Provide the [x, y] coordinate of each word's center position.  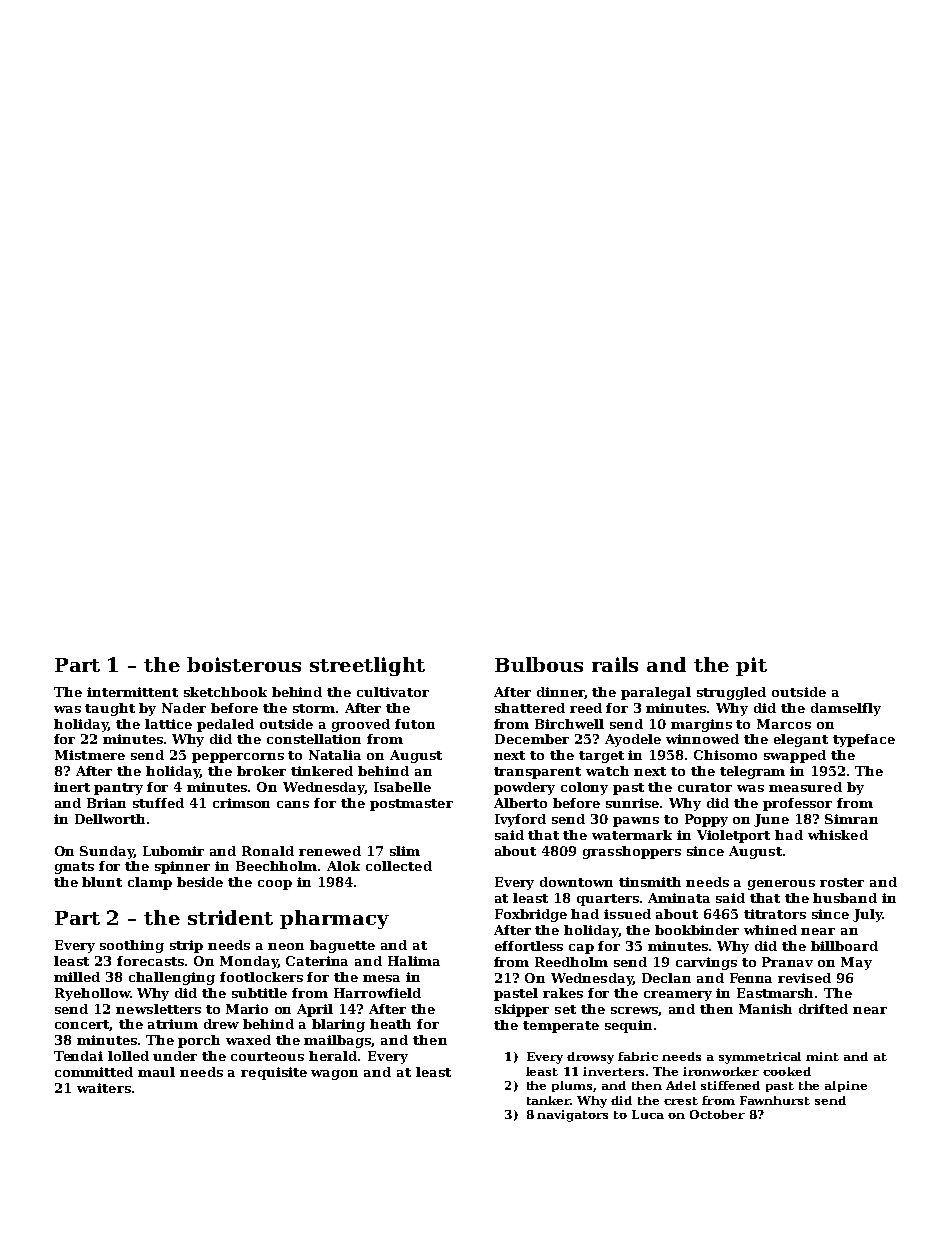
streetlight [367, 666]
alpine [846, 1086]
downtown [576, 882]
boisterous [244, 664]
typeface [864, 740]
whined [770, 930]
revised [804, 978]
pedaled [225, 725]
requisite [274, 1073]
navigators [572, 1116]
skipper [522, 1010]
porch [199, 1041]
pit [751, 666]
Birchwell [569, 724]
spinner [182, 867]
